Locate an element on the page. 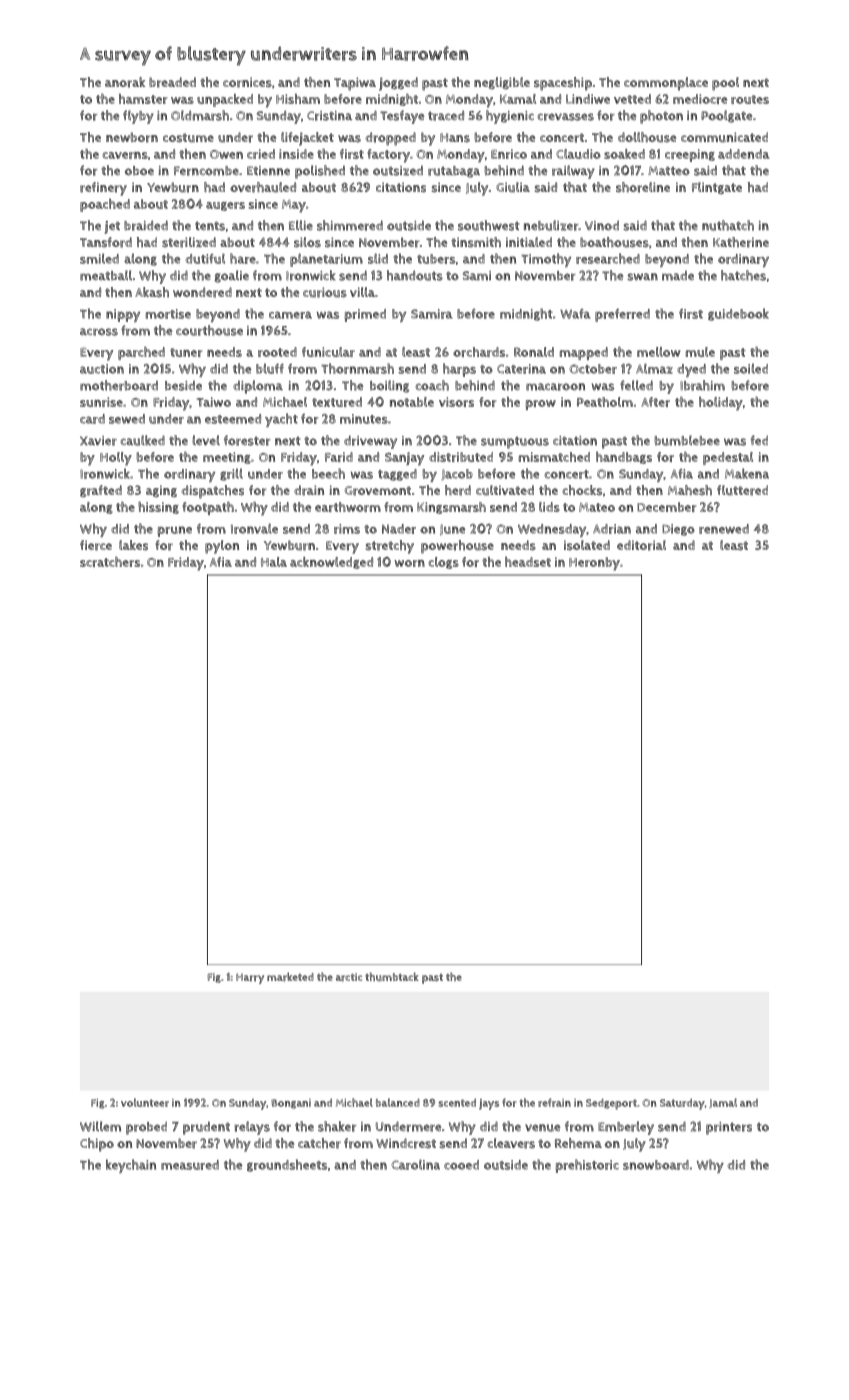  keychain is located at coordinates (131, 1166).
